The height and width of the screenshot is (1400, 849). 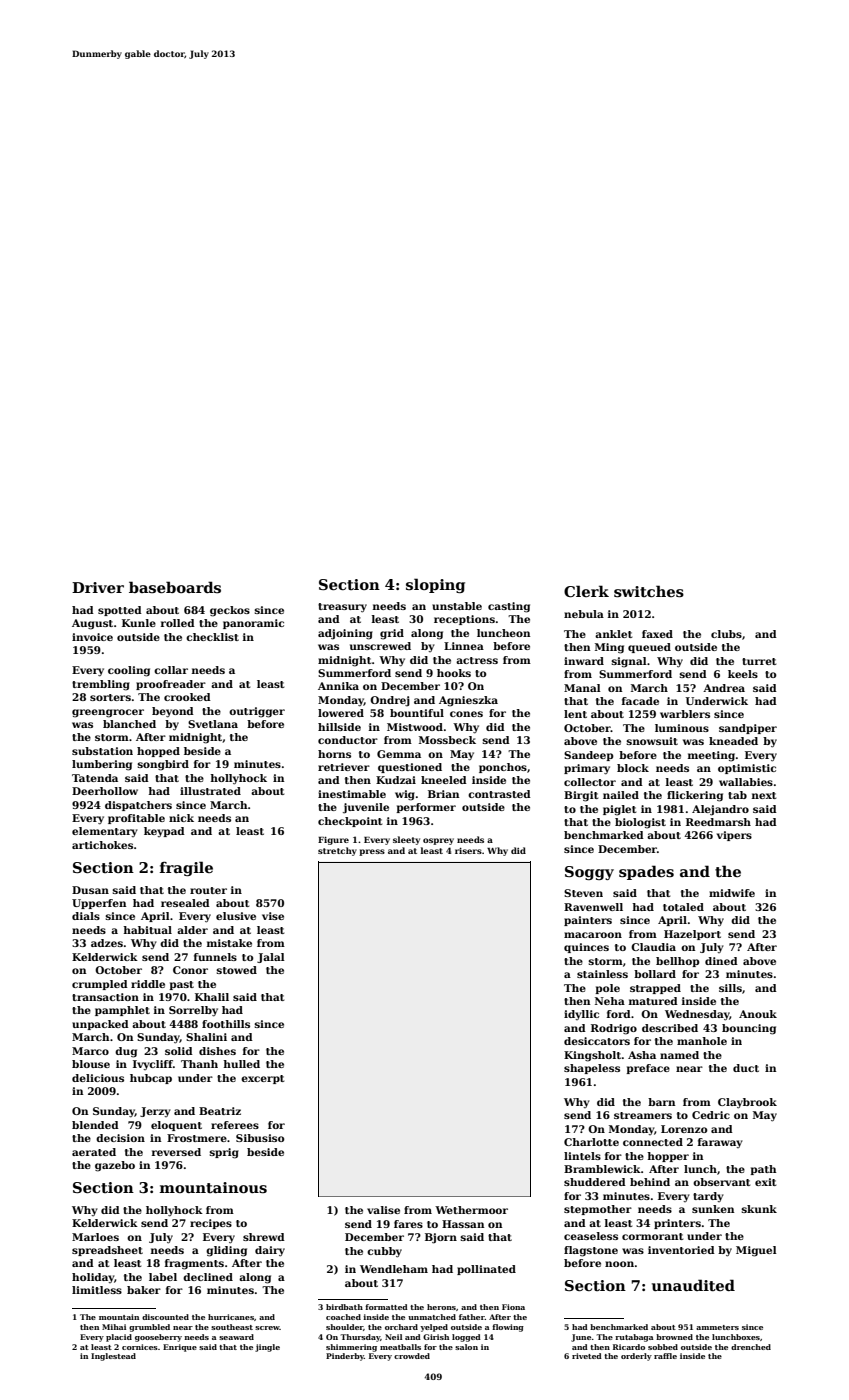 I want to click on collar, so click(x=171, y=670).
